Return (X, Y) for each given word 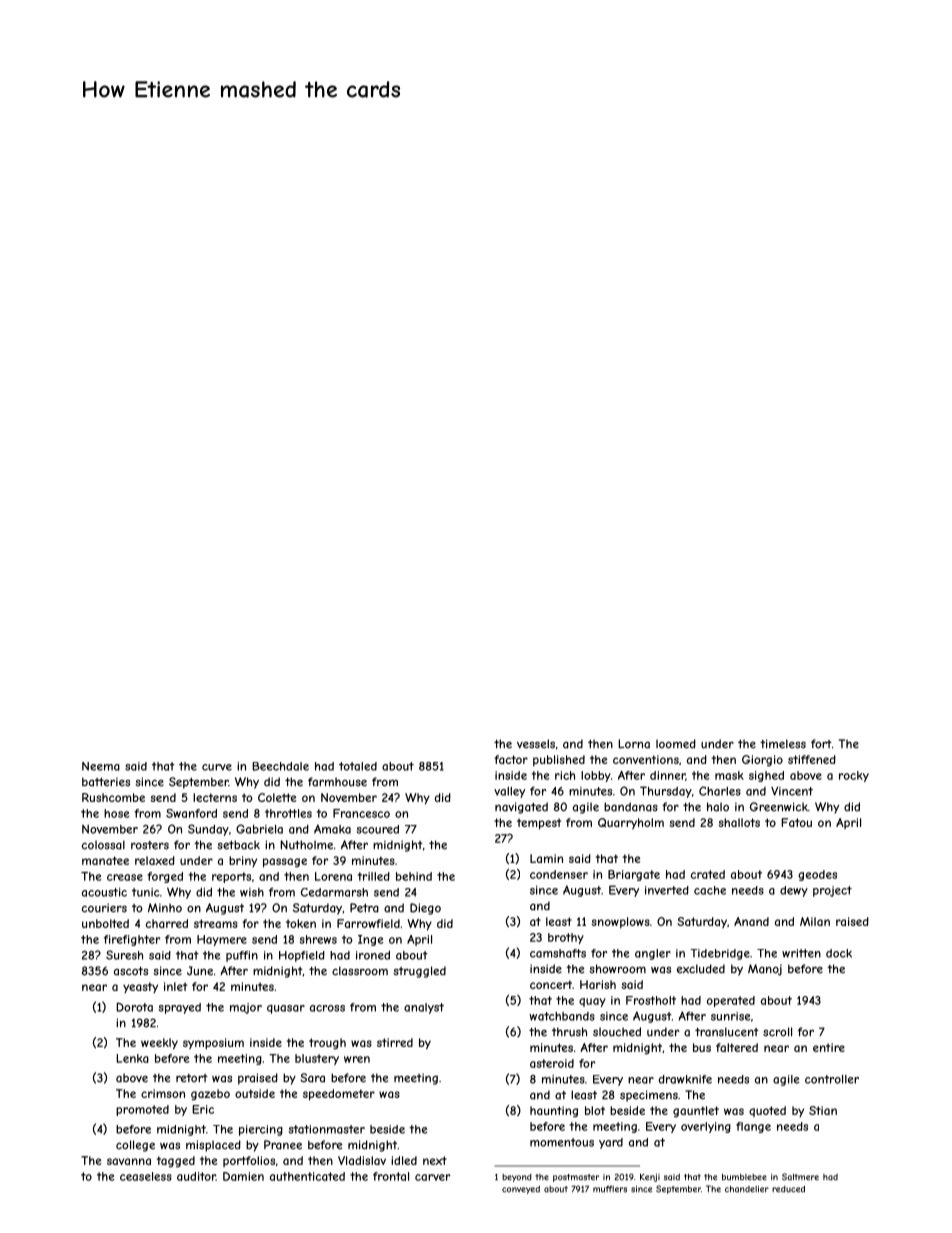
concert (551, 984)
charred (167, 923)
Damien (243, 1176)
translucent (727, 1032)
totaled (358, 766)
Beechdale (280, 766)
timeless (783, 744)
